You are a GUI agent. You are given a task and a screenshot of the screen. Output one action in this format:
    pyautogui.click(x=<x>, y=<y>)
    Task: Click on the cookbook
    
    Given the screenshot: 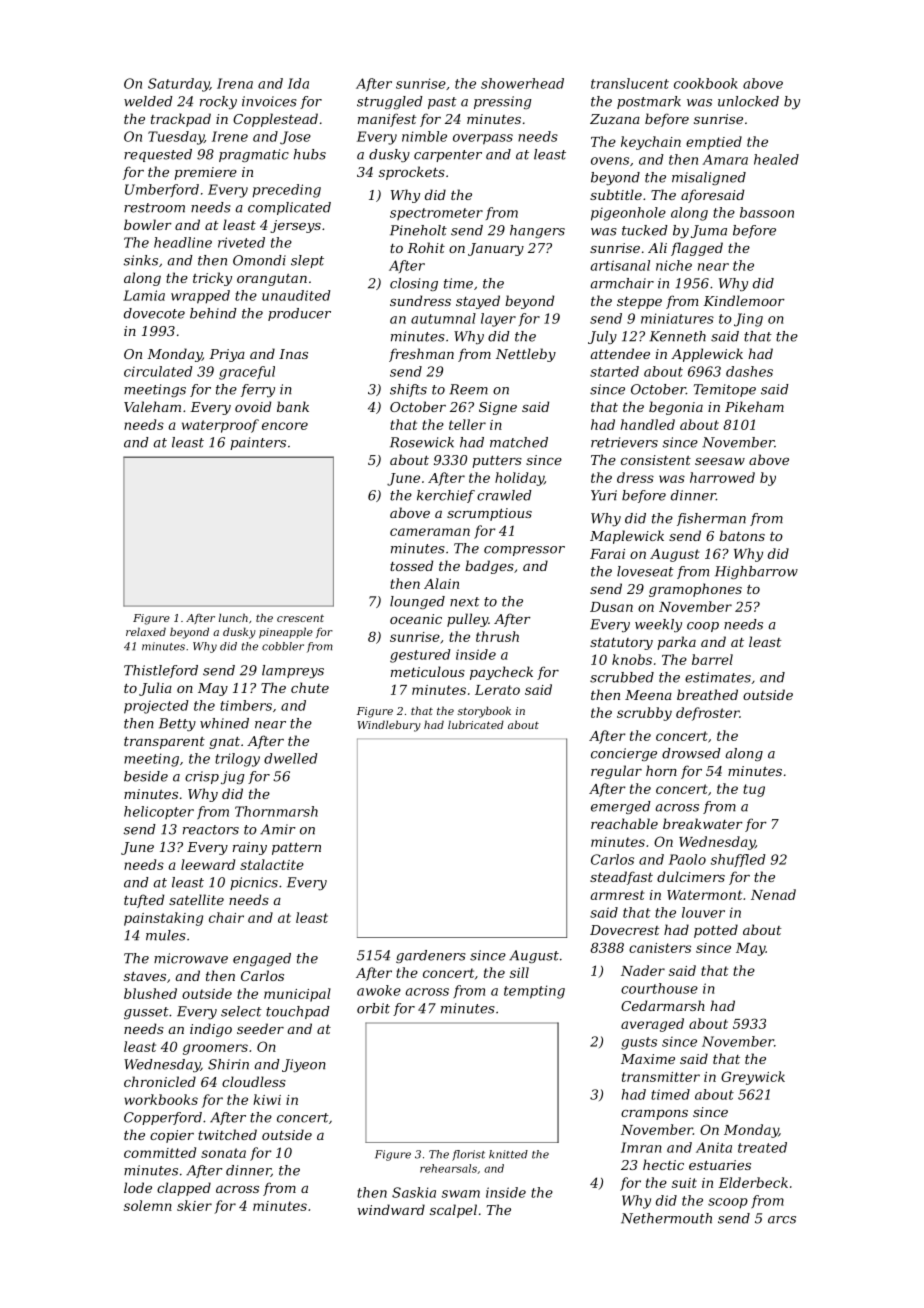 What is the action you would take?
    pyautogui.click(x=706, y=83)
